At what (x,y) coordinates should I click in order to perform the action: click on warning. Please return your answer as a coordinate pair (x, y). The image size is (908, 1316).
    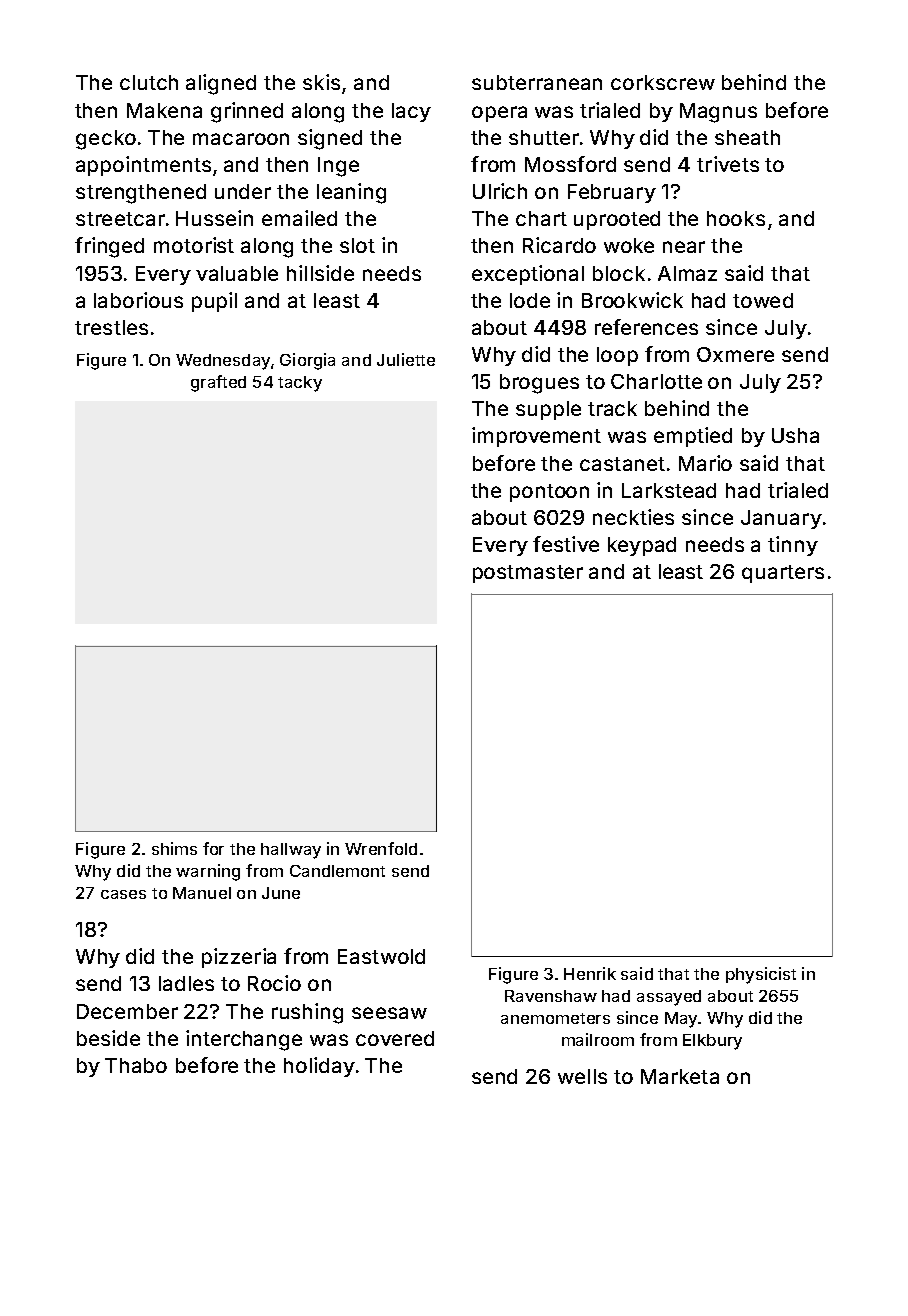
    Looking at the image, I should click on (208, 872).
